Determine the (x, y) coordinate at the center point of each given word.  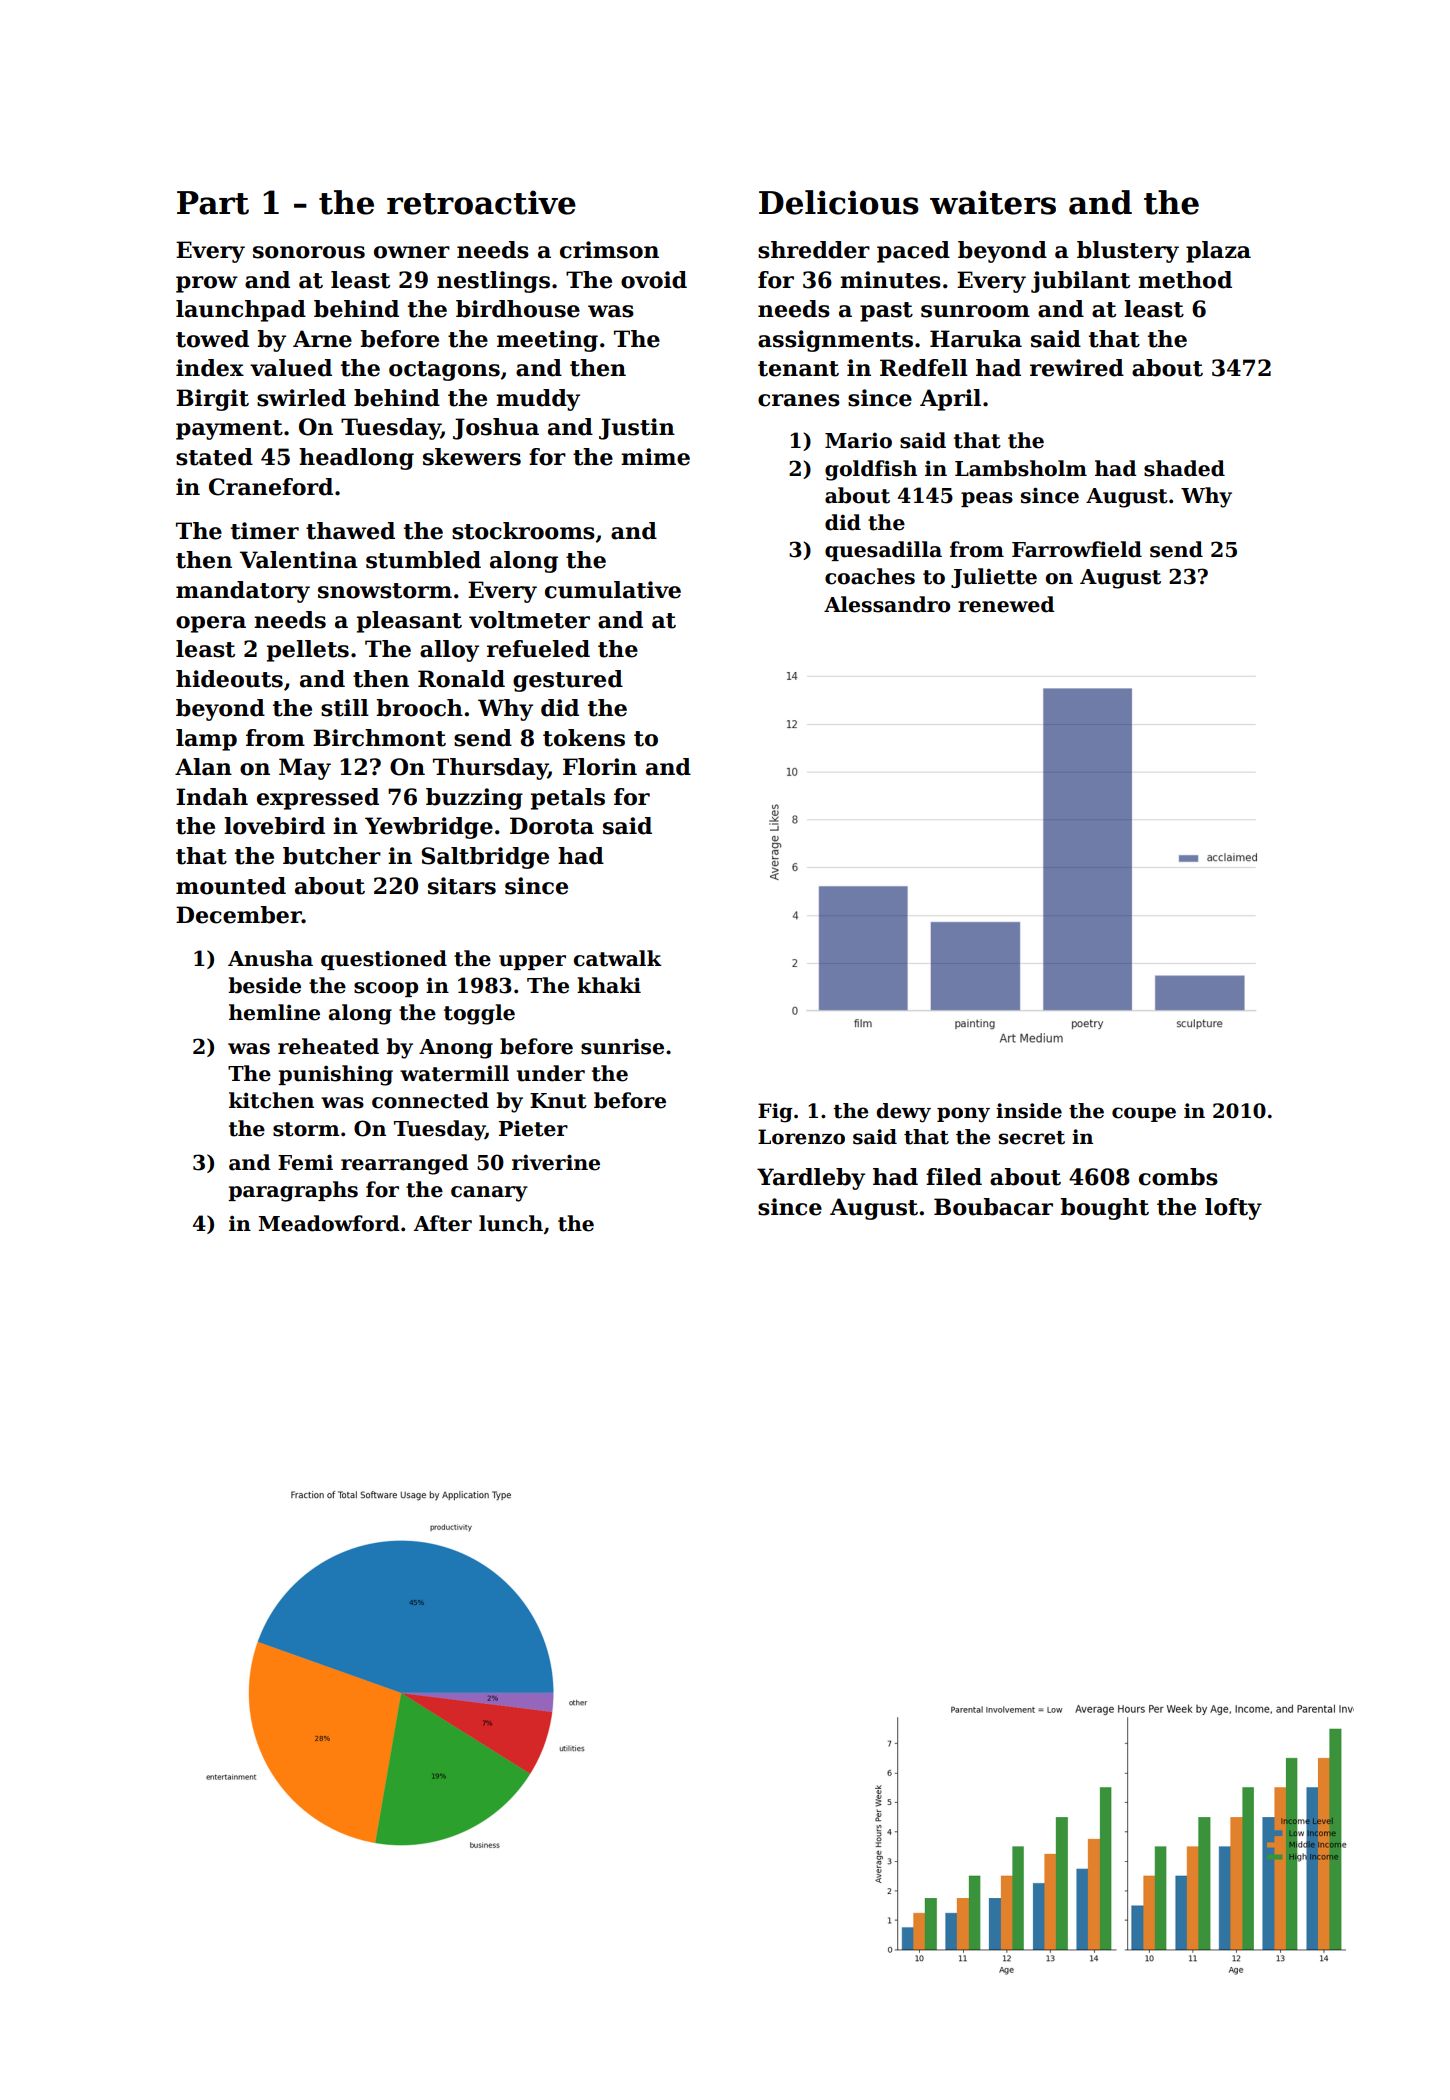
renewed (1006, 604)
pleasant (409, 622)
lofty (1233, 1209)
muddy (538, 400)
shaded (1184, 468)
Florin (600, 767)
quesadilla (883, 551)
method (1185, 280)
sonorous (309, 252)
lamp (206, 740)
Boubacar (993, 1207)
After (443, 1223)
